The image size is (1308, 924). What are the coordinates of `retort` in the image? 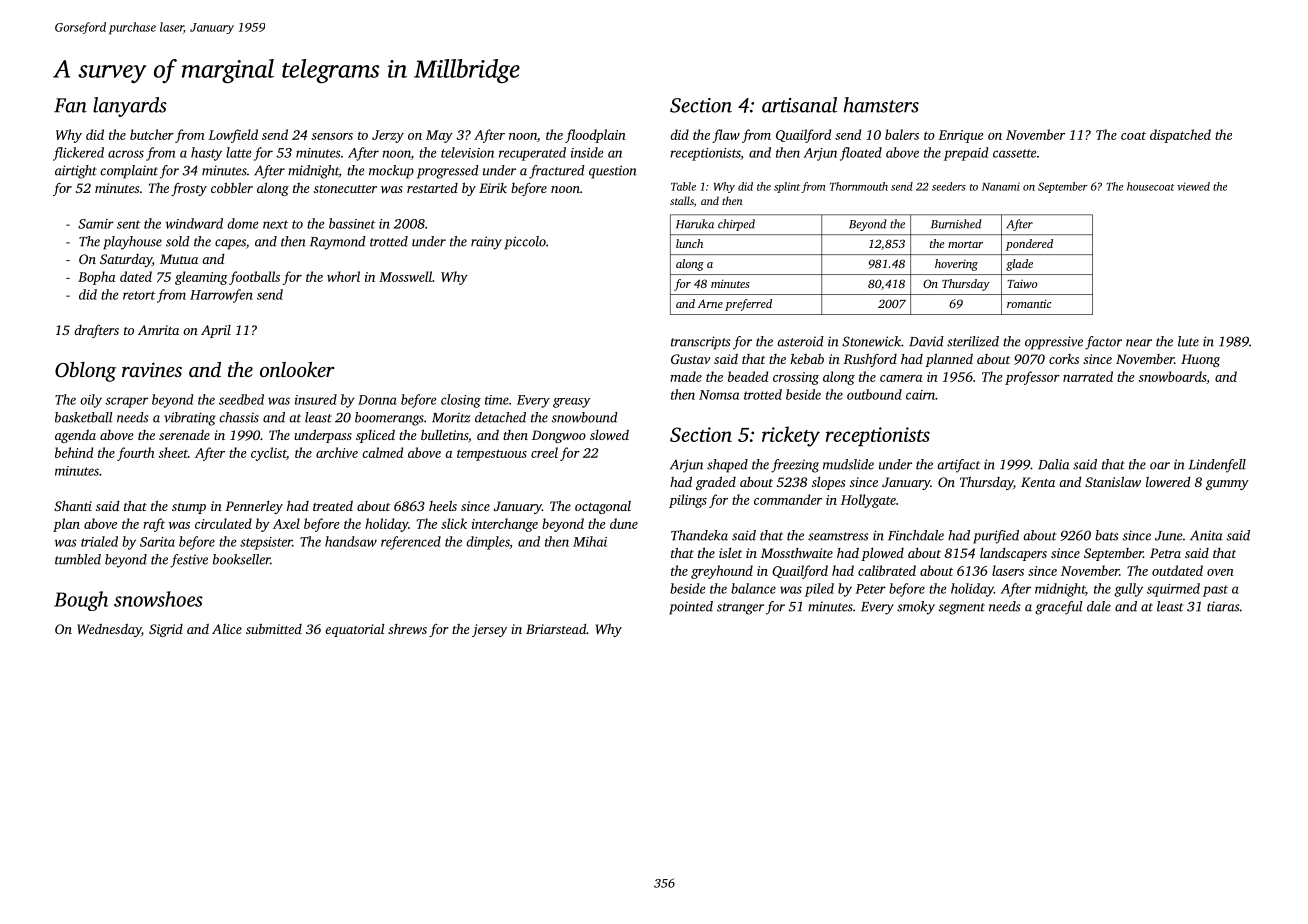 It's located at (139, 295).
